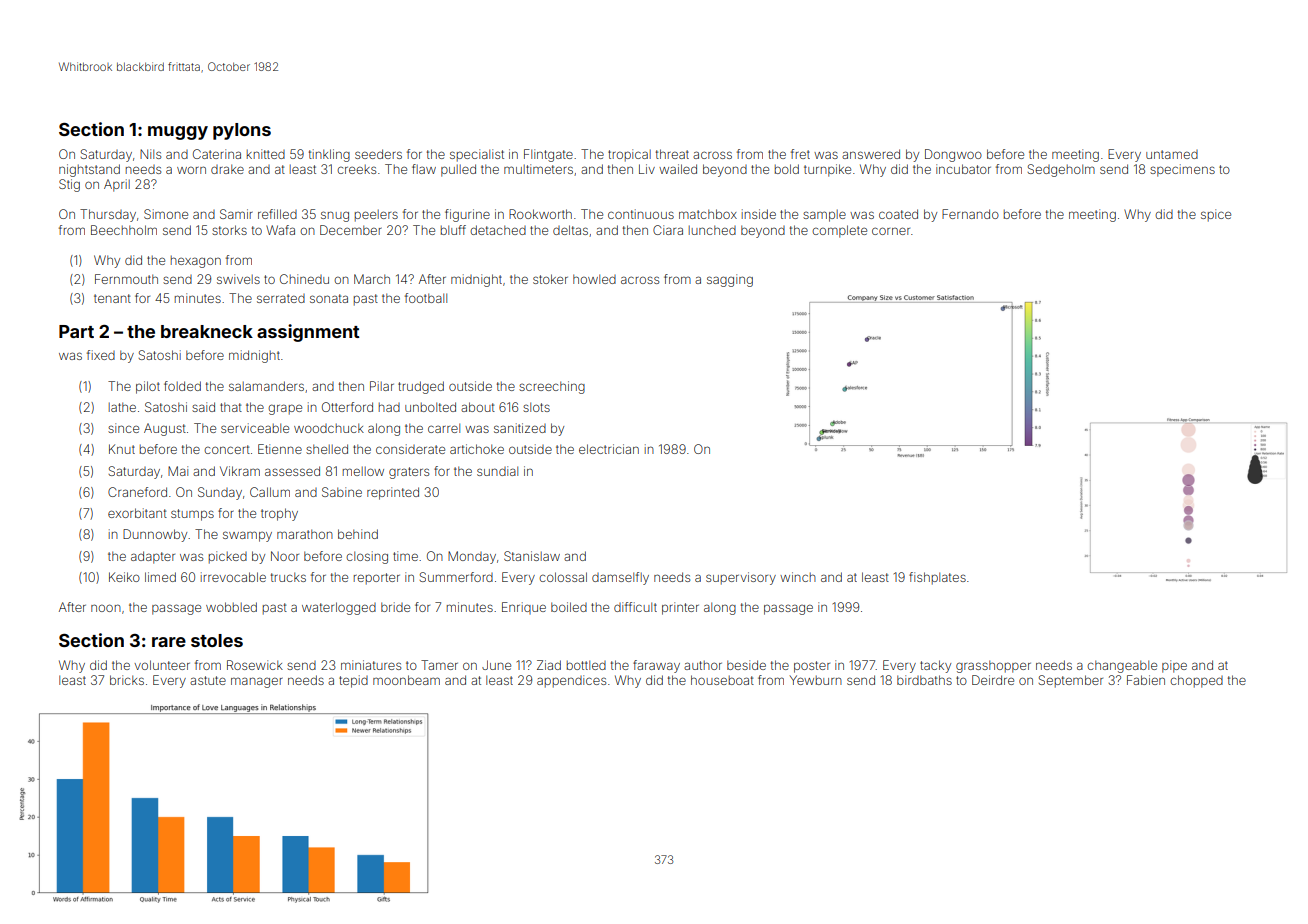  I want to click on muggy, so click(178, 133).
